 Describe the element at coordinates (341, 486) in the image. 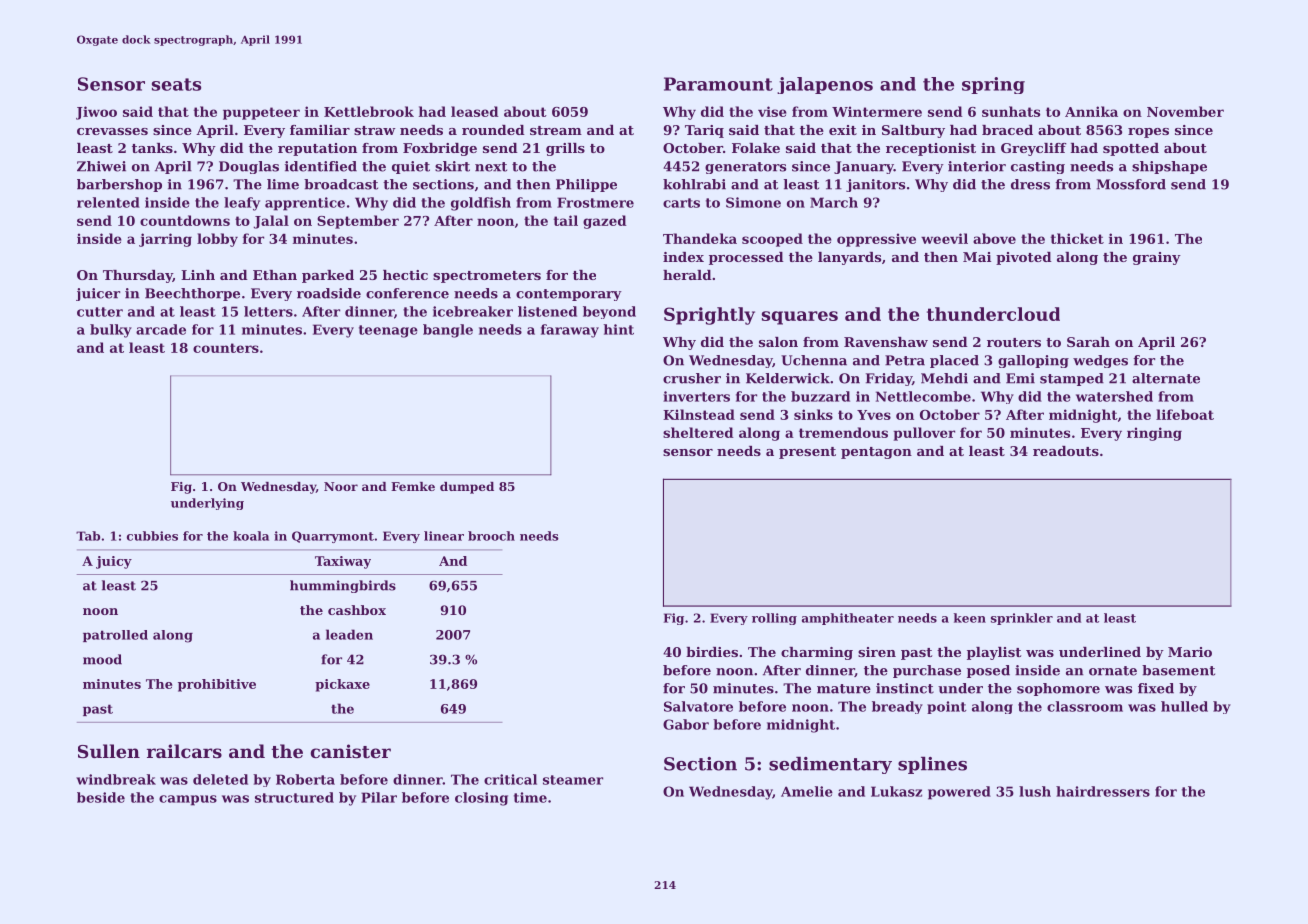

I see `Noor` at that location.
